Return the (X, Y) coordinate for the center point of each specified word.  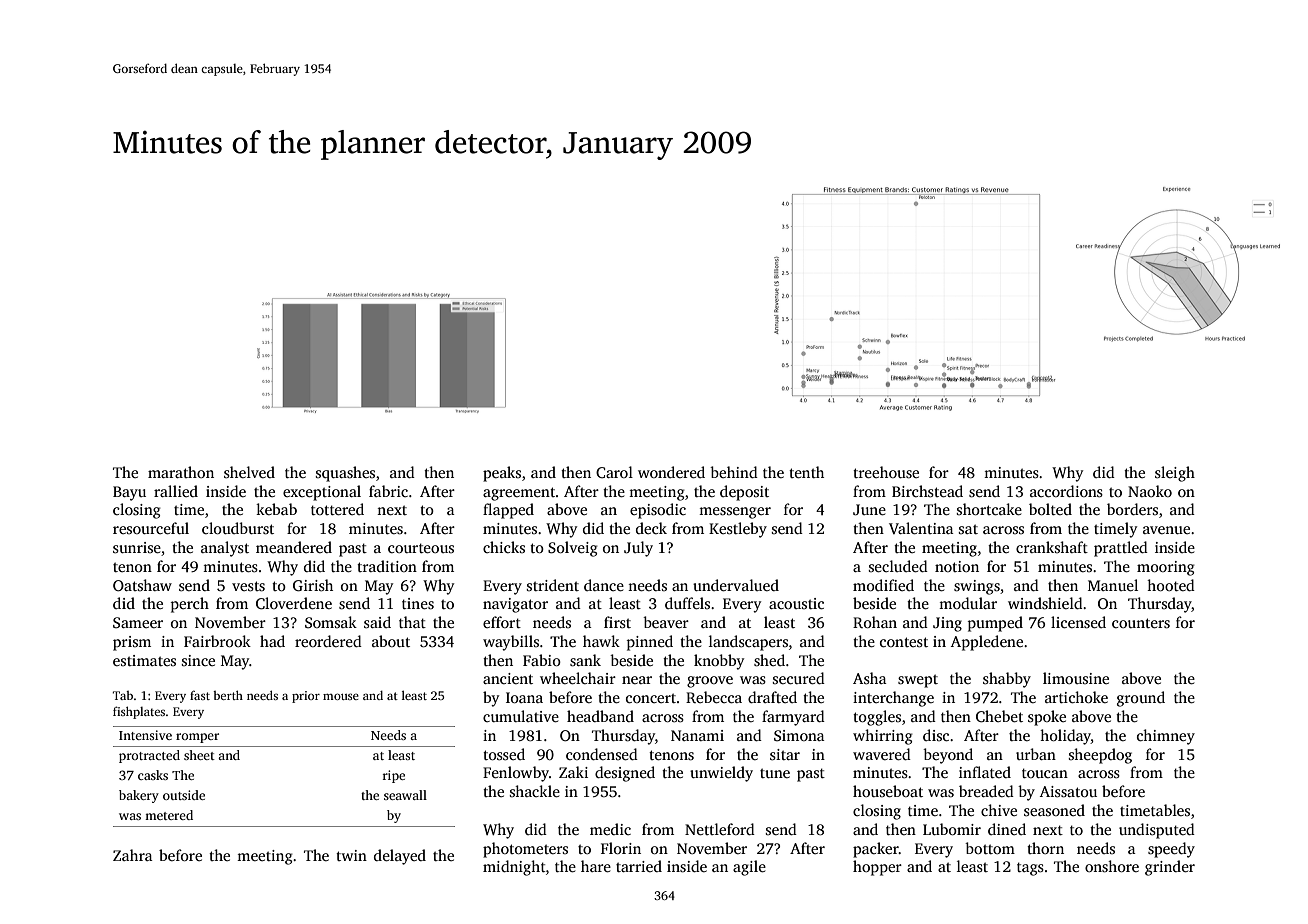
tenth (806, 472)
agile (749, 868)
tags (1030, 869)
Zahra (133, 855)
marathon (181, 472)
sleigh (1175, 474)
